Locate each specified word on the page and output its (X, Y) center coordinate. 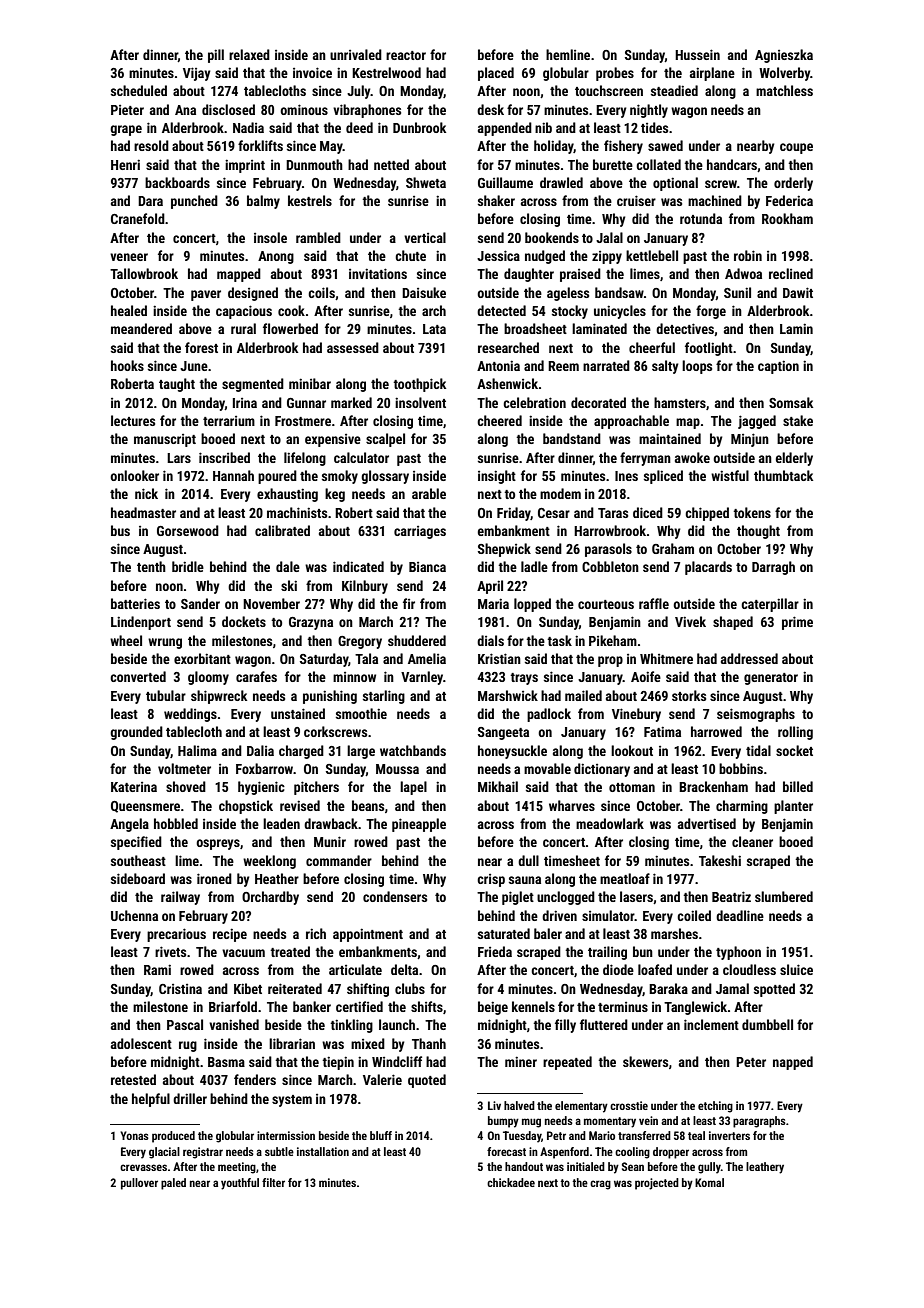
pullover (139, 1184)
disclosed (228, 109)
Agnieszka (784, 56)
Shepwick (504, 550)
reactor (406, 55)
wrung (165, 643)
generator (771, 679)
